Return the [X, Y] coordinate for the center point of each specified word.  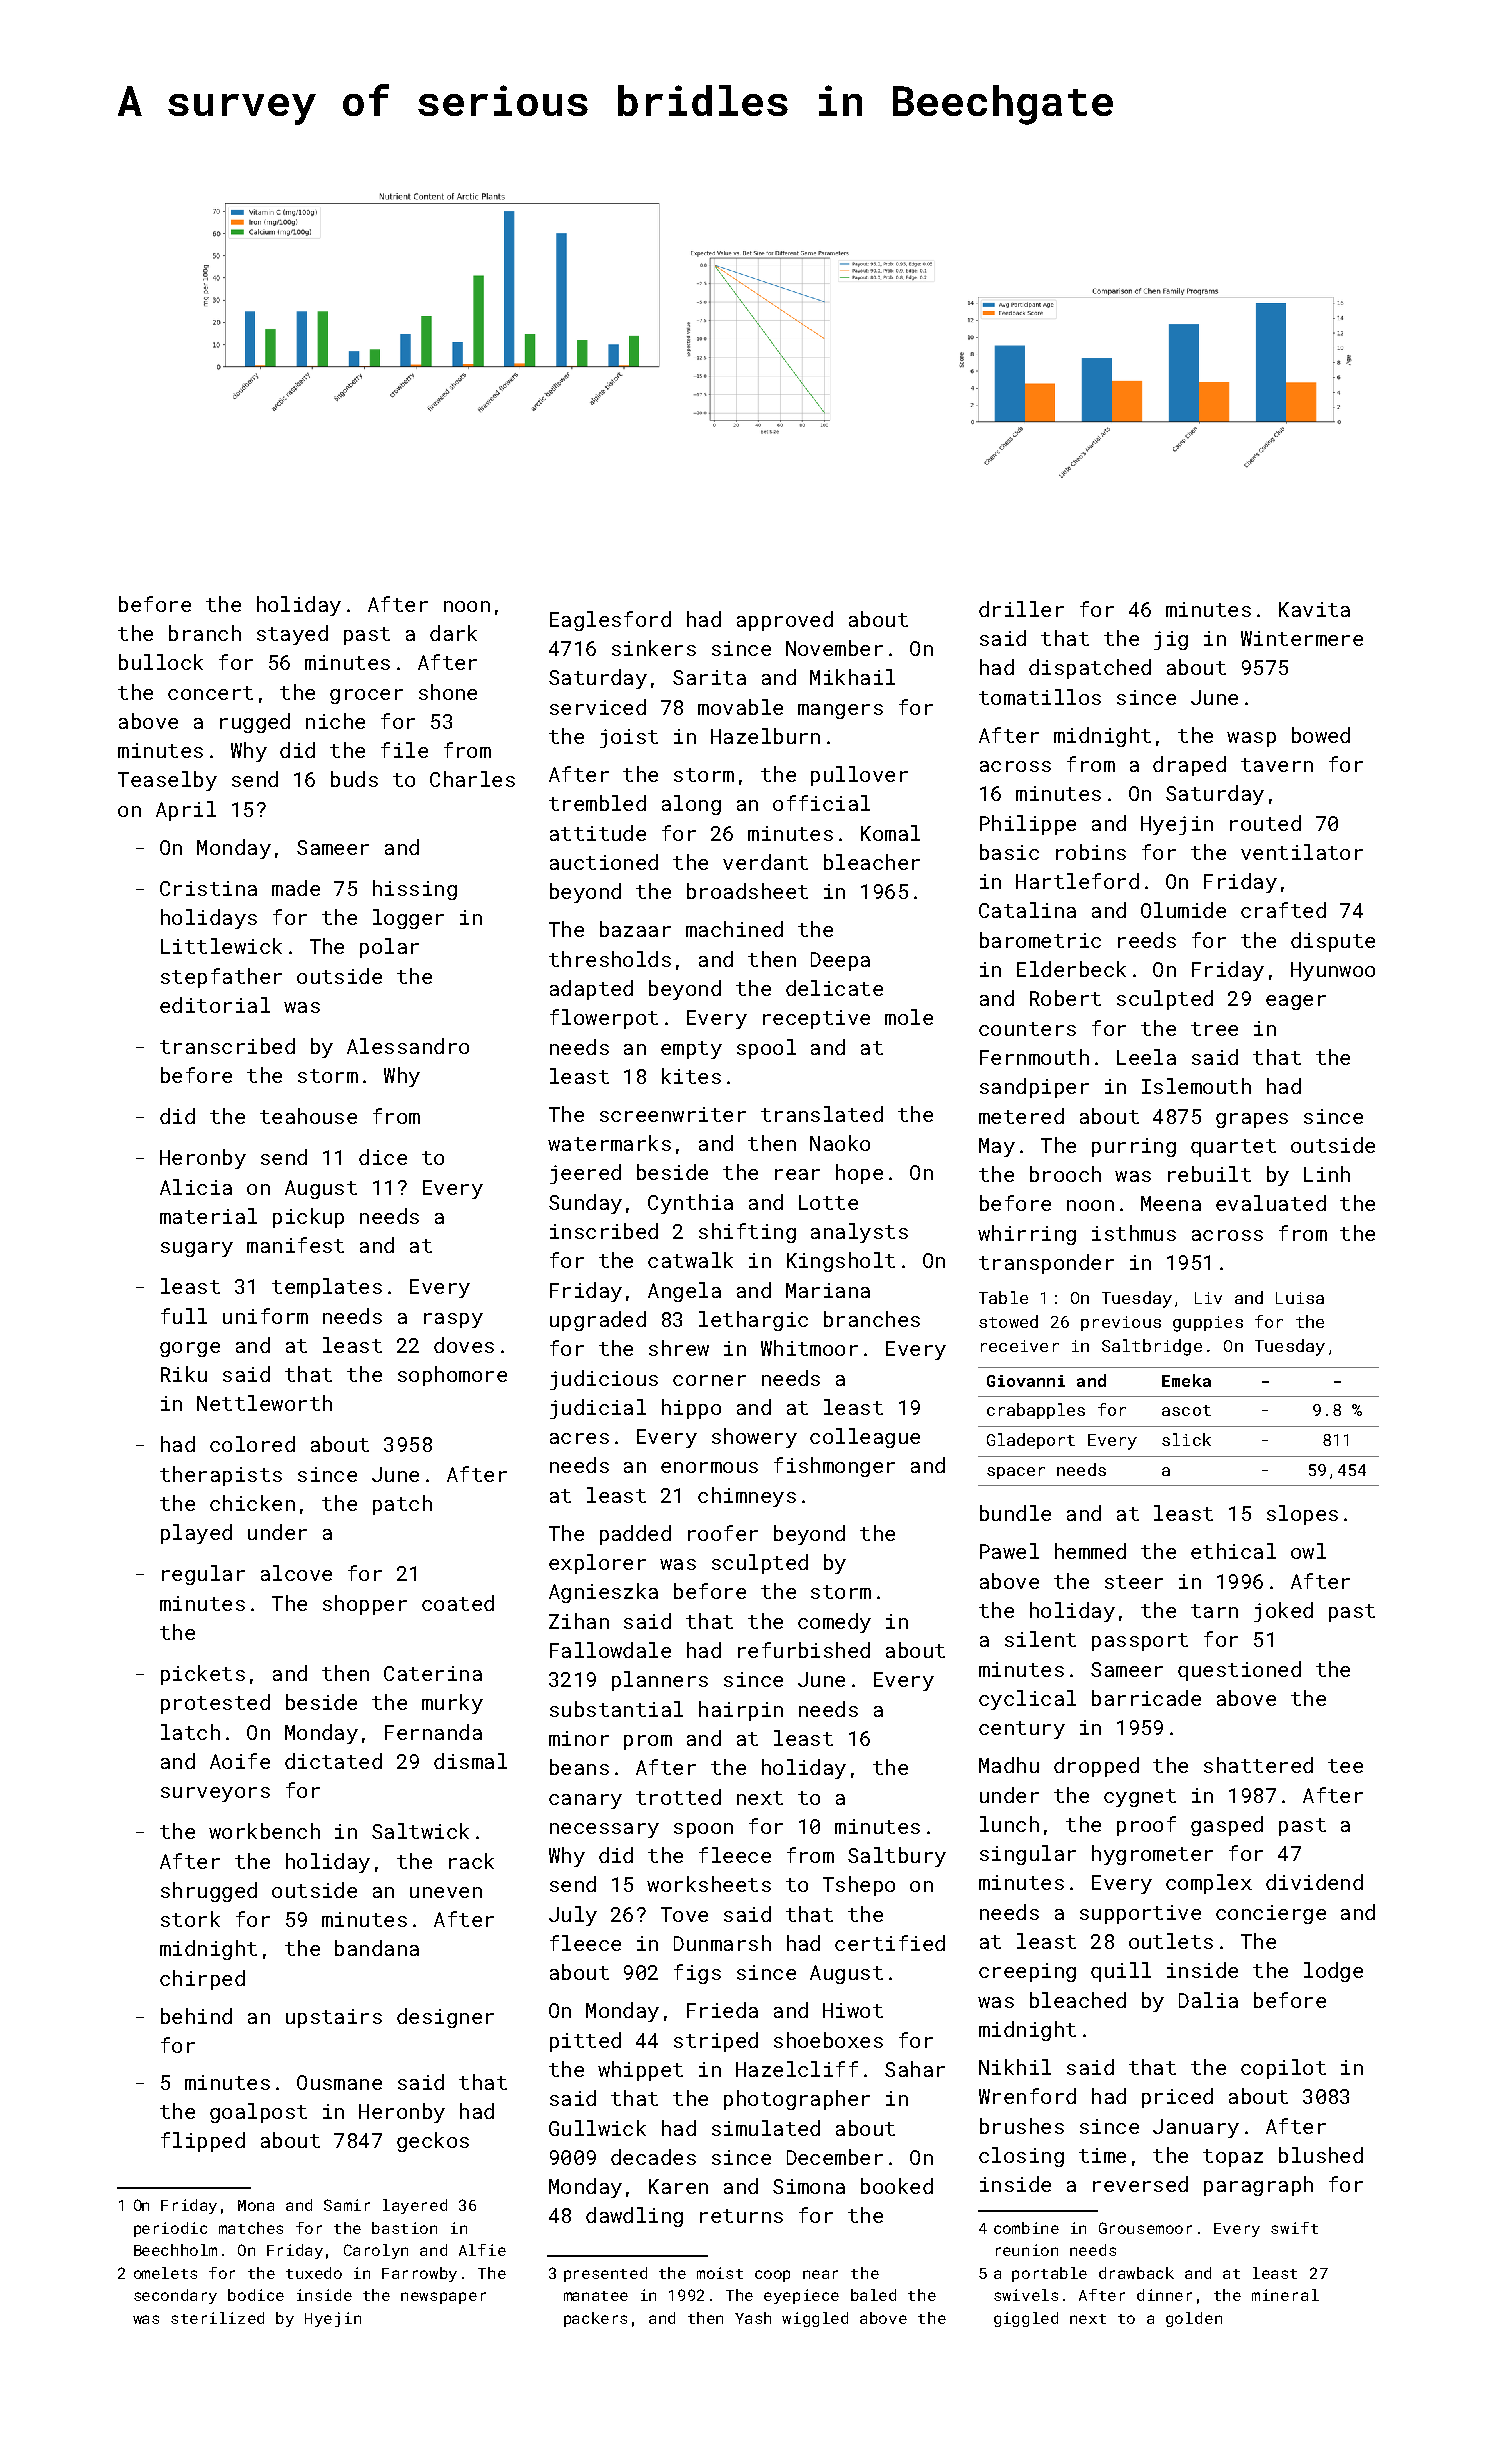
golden [1194, 2319]
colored [252, 1444]
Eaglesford [610, 621]
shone [448, 692]
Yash [753, 2318]
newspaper [443, 2298]
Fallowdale [610, 1650]
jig [1171, 640]
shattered [1258, 1765]
